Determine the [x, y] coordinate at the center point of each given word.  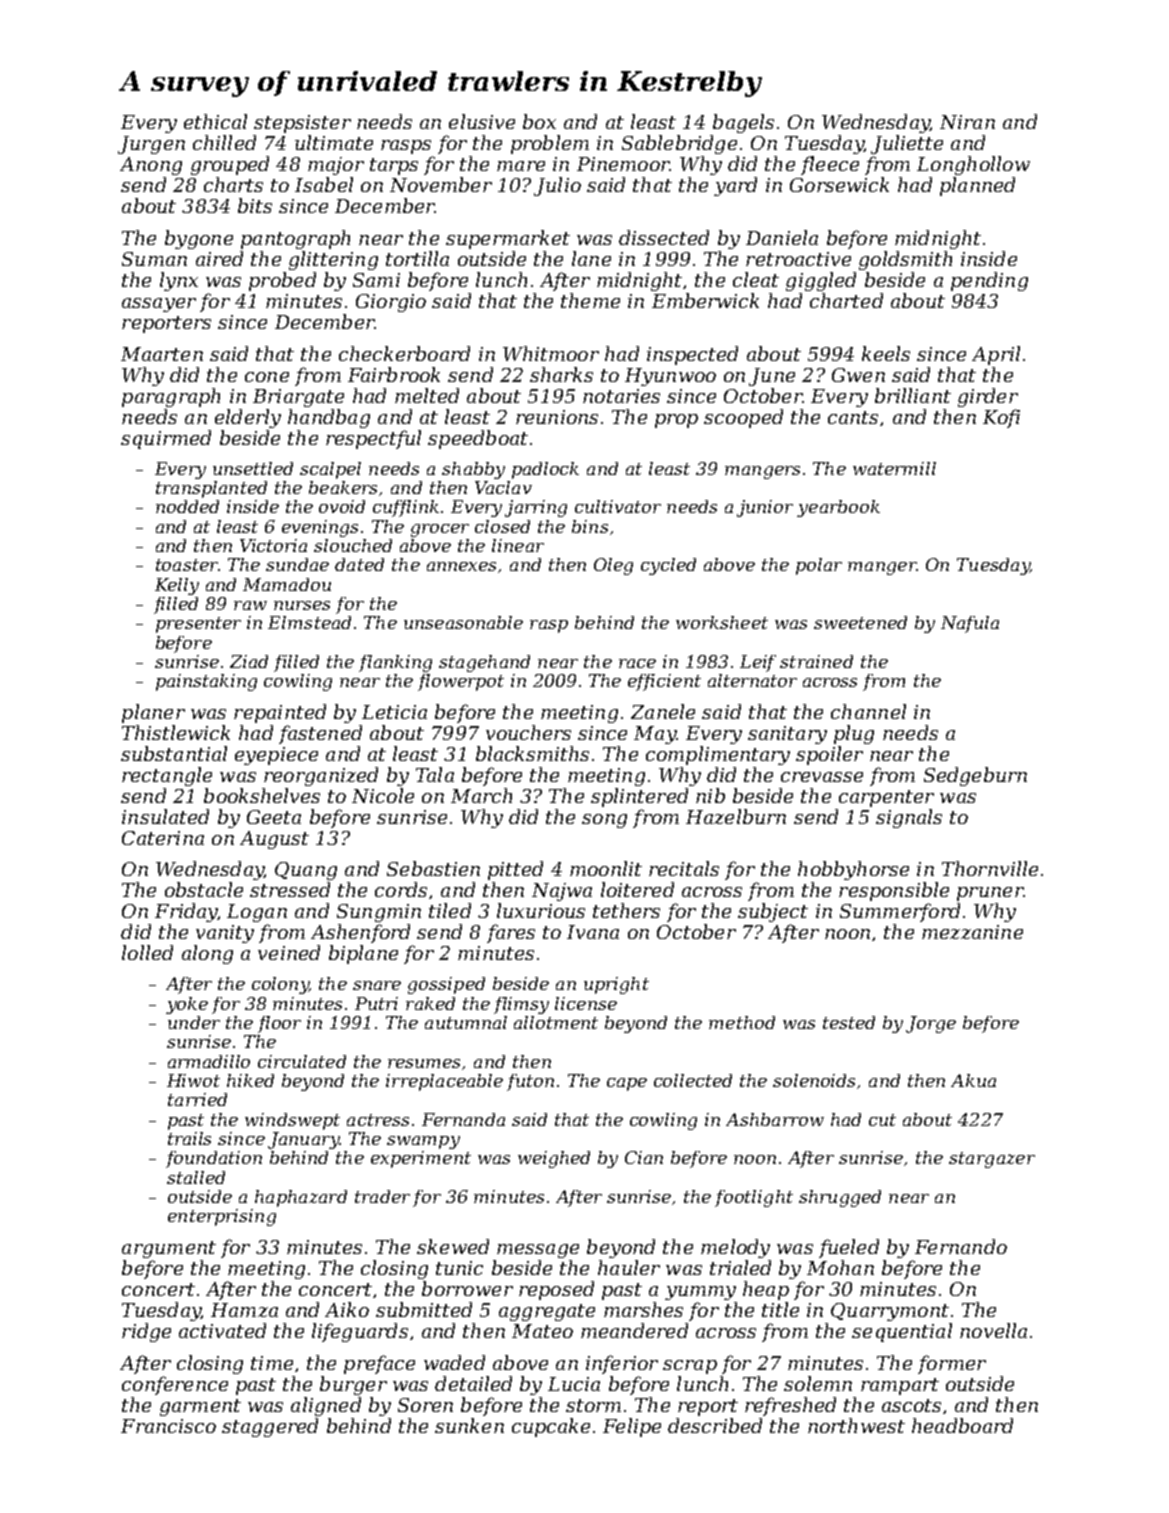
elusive [482, 121]
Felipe [632, 1427]
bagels [743, 123]
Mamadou [287, 584]
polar [819, 566]
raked [430, 1003]
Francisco [168, 1426]
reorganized [321, 776]
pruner [990, 894]
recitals [684, 868]
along [207, 954]
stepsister [302, 124]
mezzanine [972, 932]
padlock [545, 470]
